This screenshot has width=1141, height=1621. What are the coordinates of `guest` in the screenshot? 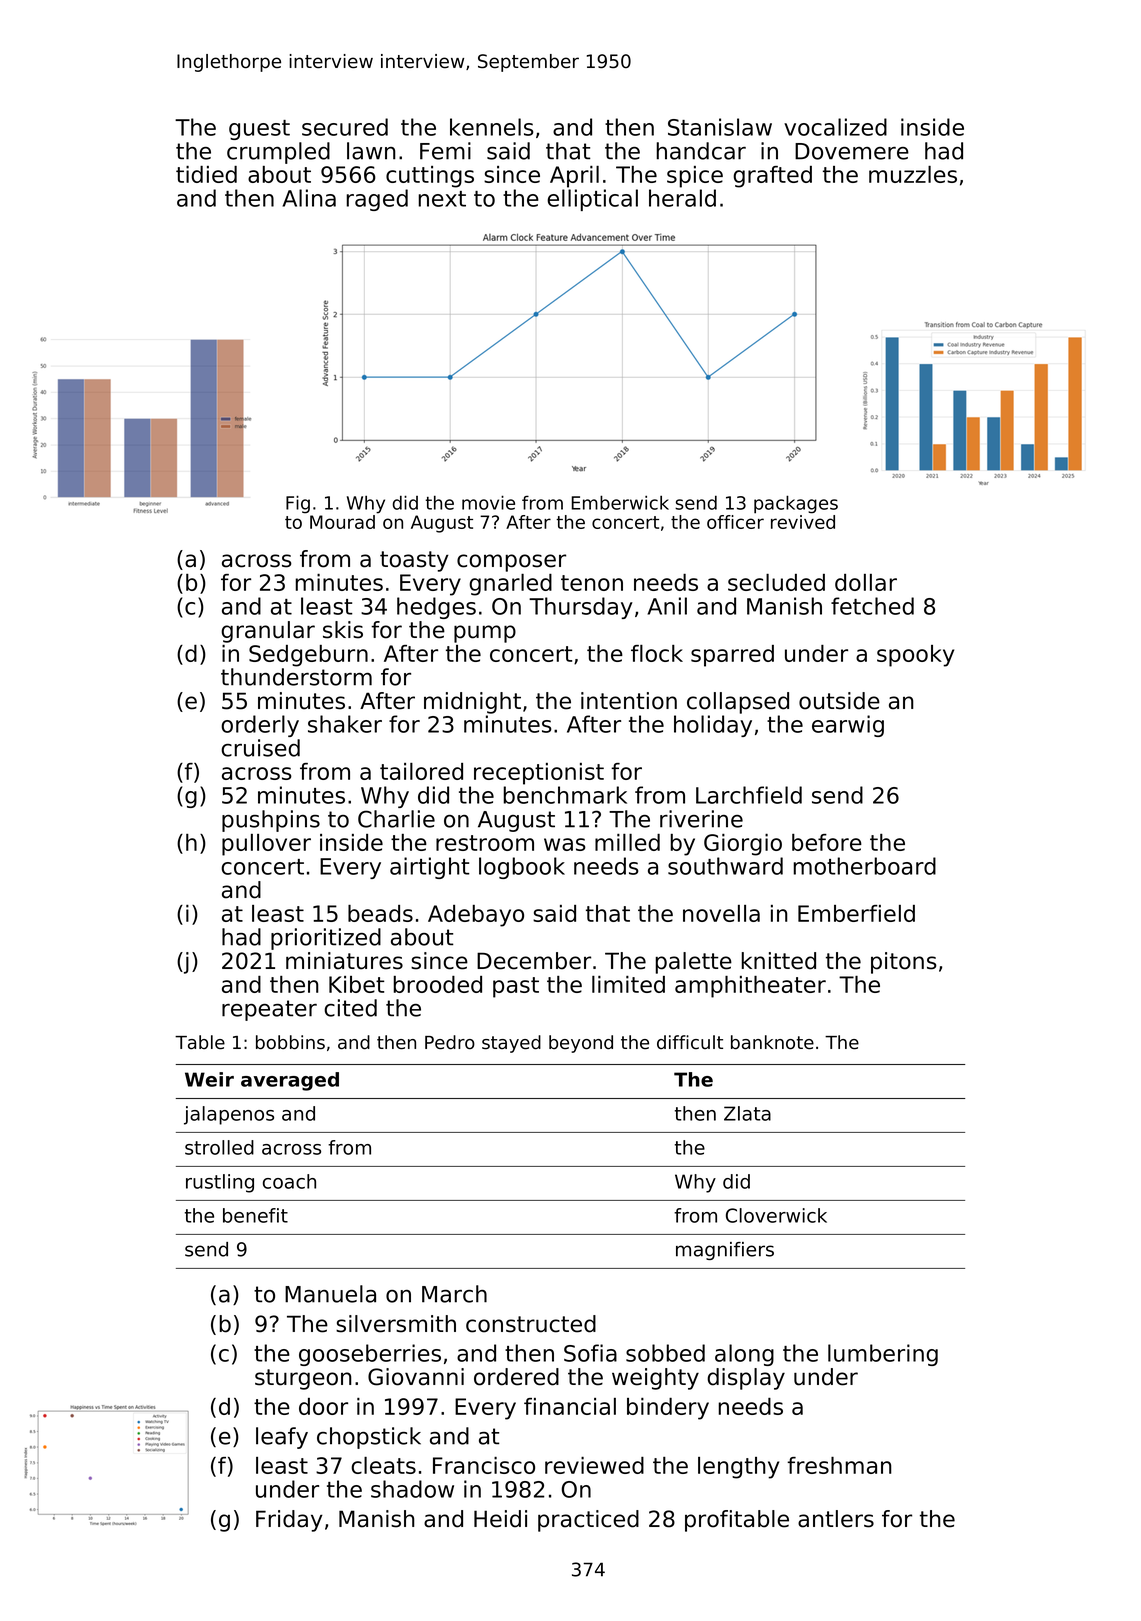 It's located at (259, 130).
